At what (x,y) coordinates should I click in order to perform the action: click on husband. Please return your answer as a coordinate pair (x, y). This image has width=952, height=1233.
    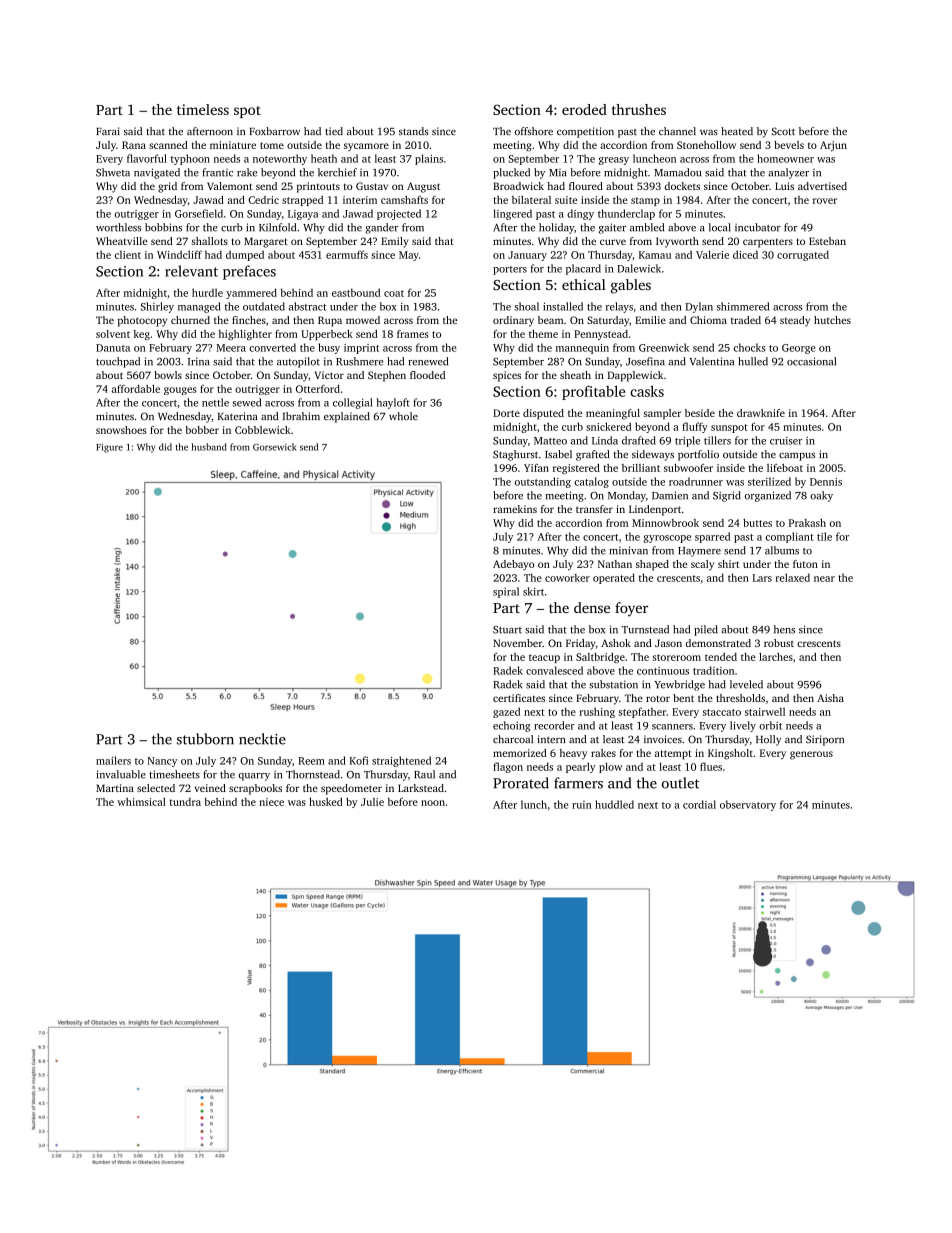
    Looking at the image, I should click on (209, 447).
